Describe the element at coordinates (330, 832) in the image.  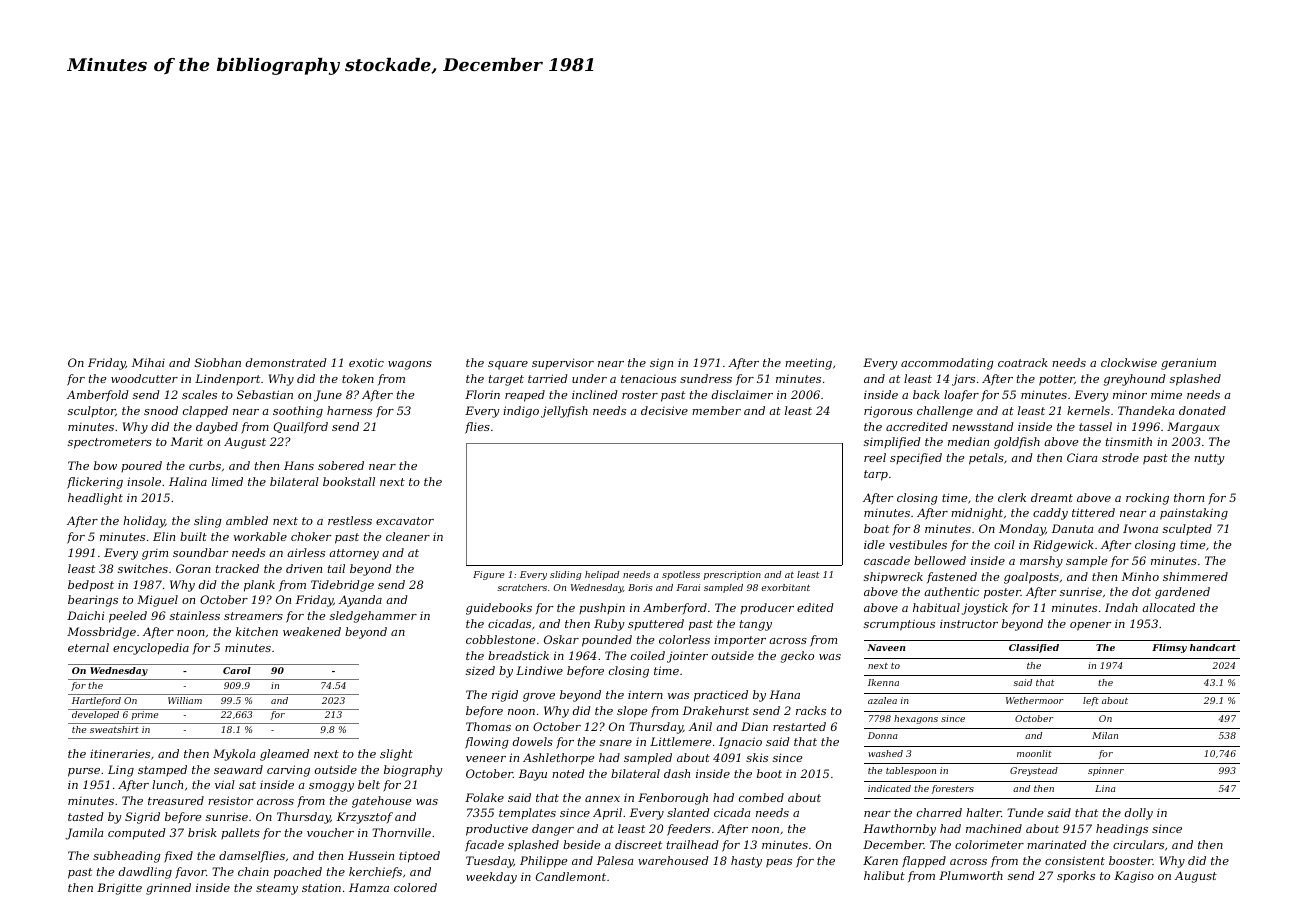
I see `voucher` at that location.
